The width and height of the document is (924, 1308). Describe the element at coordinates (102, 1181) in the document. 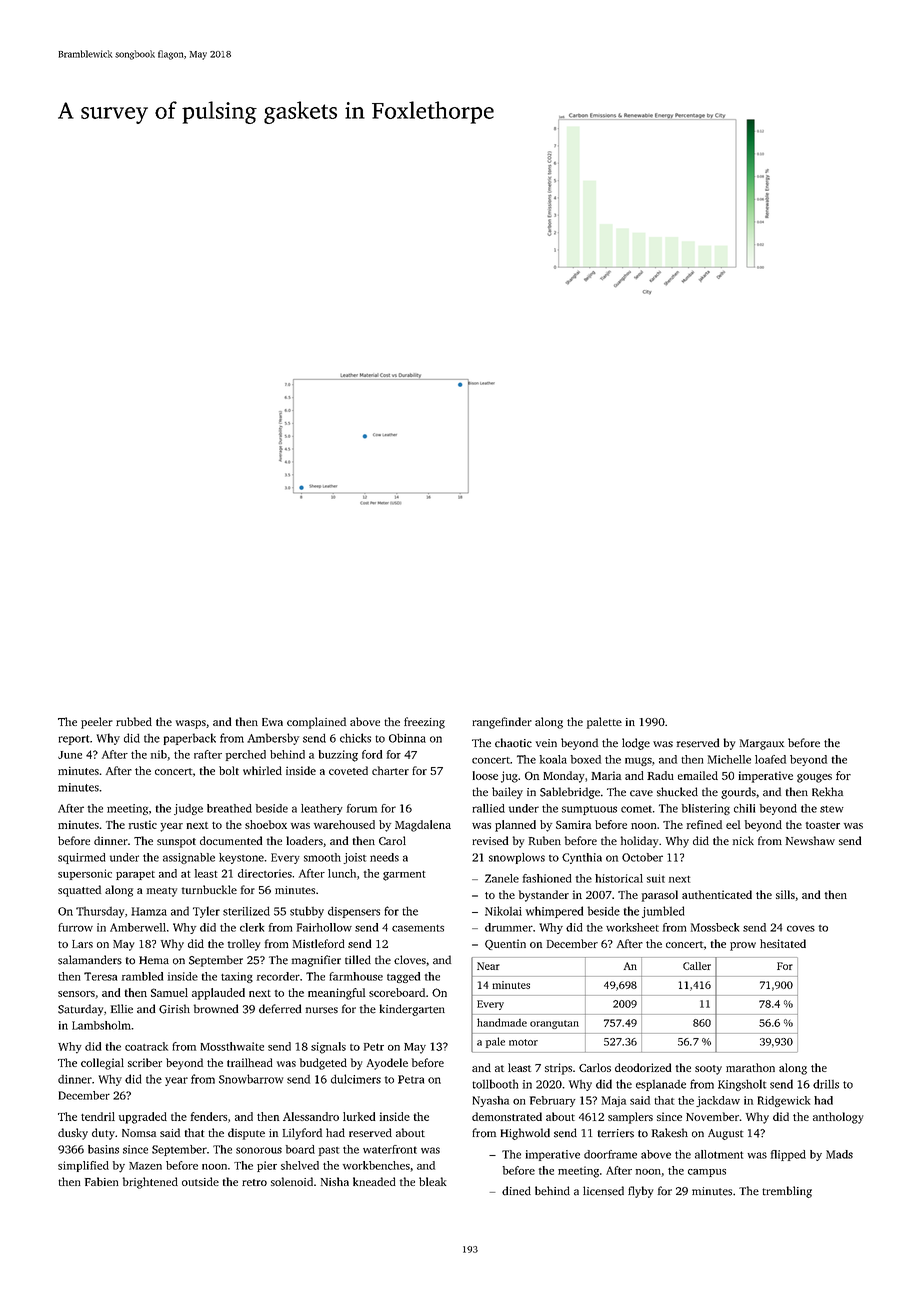

I see `Fabien` at that location.
